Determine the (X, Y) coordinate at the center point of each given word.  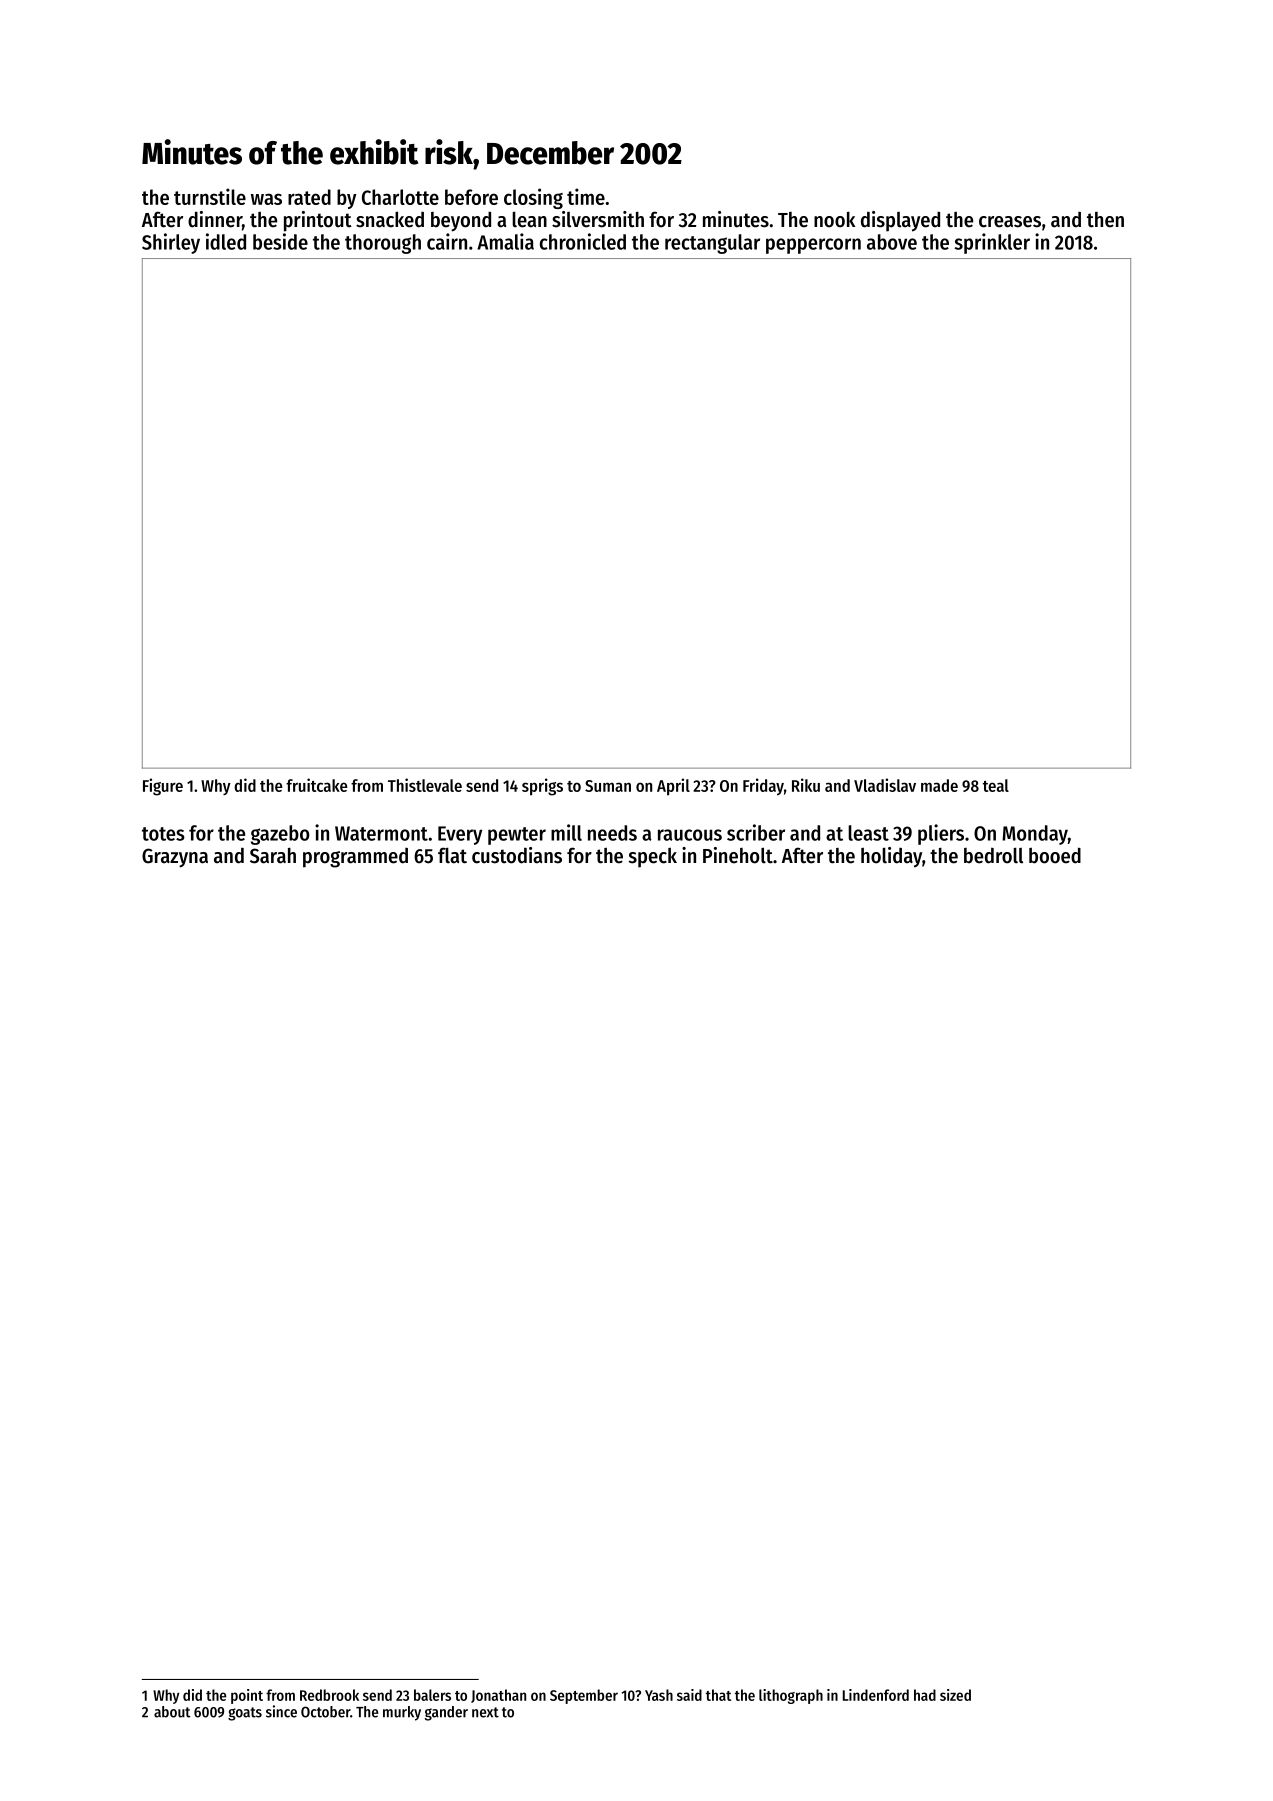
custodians (517, 855)
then (1105, 220)
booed (1055, 855)
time (586, 196)
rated (309, 197)
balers (432, 1695)
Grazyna (175, 858)
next (485, 1712)
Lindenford (876, 1695)
